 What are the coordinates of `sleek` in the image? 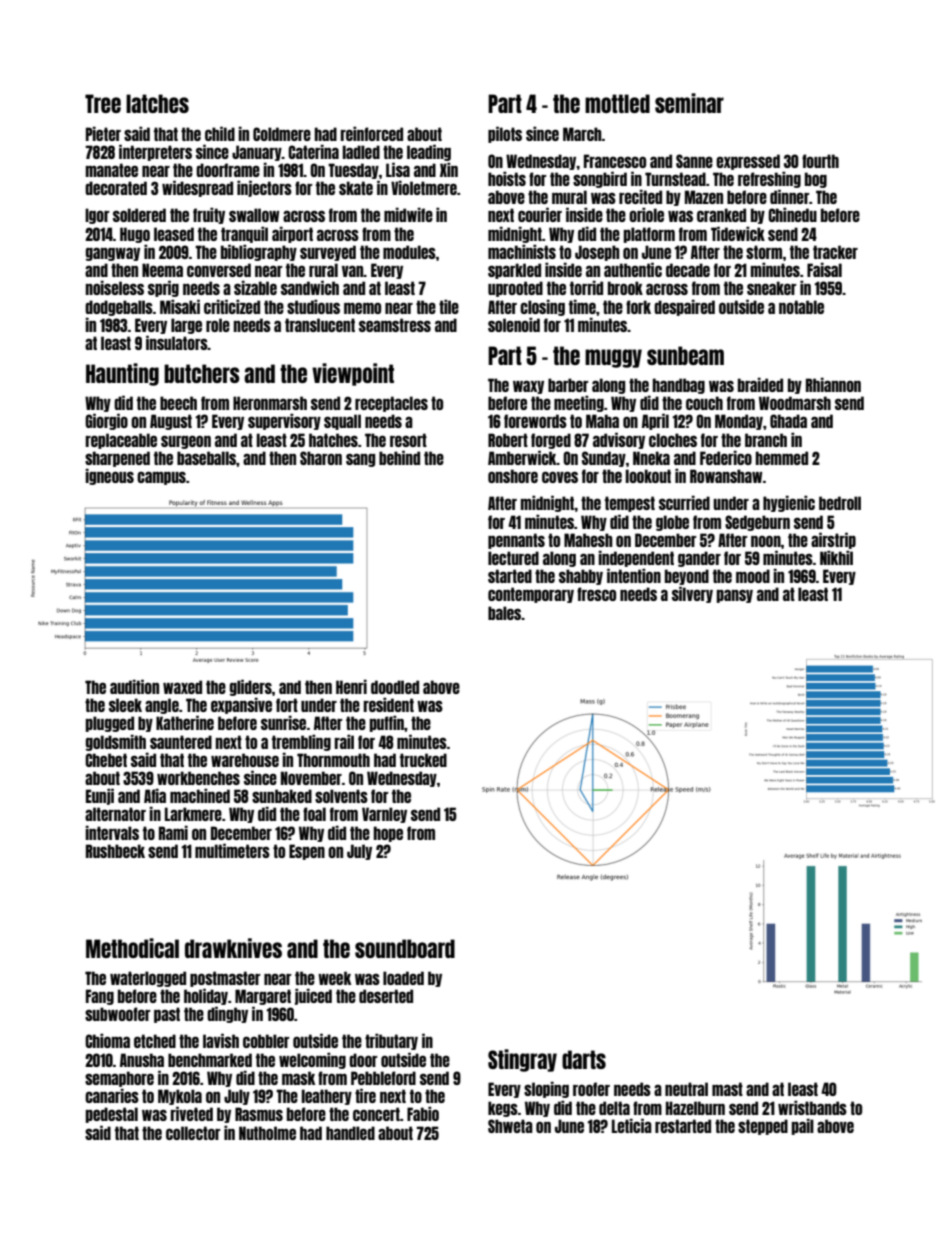 It's located at (125, 705).
